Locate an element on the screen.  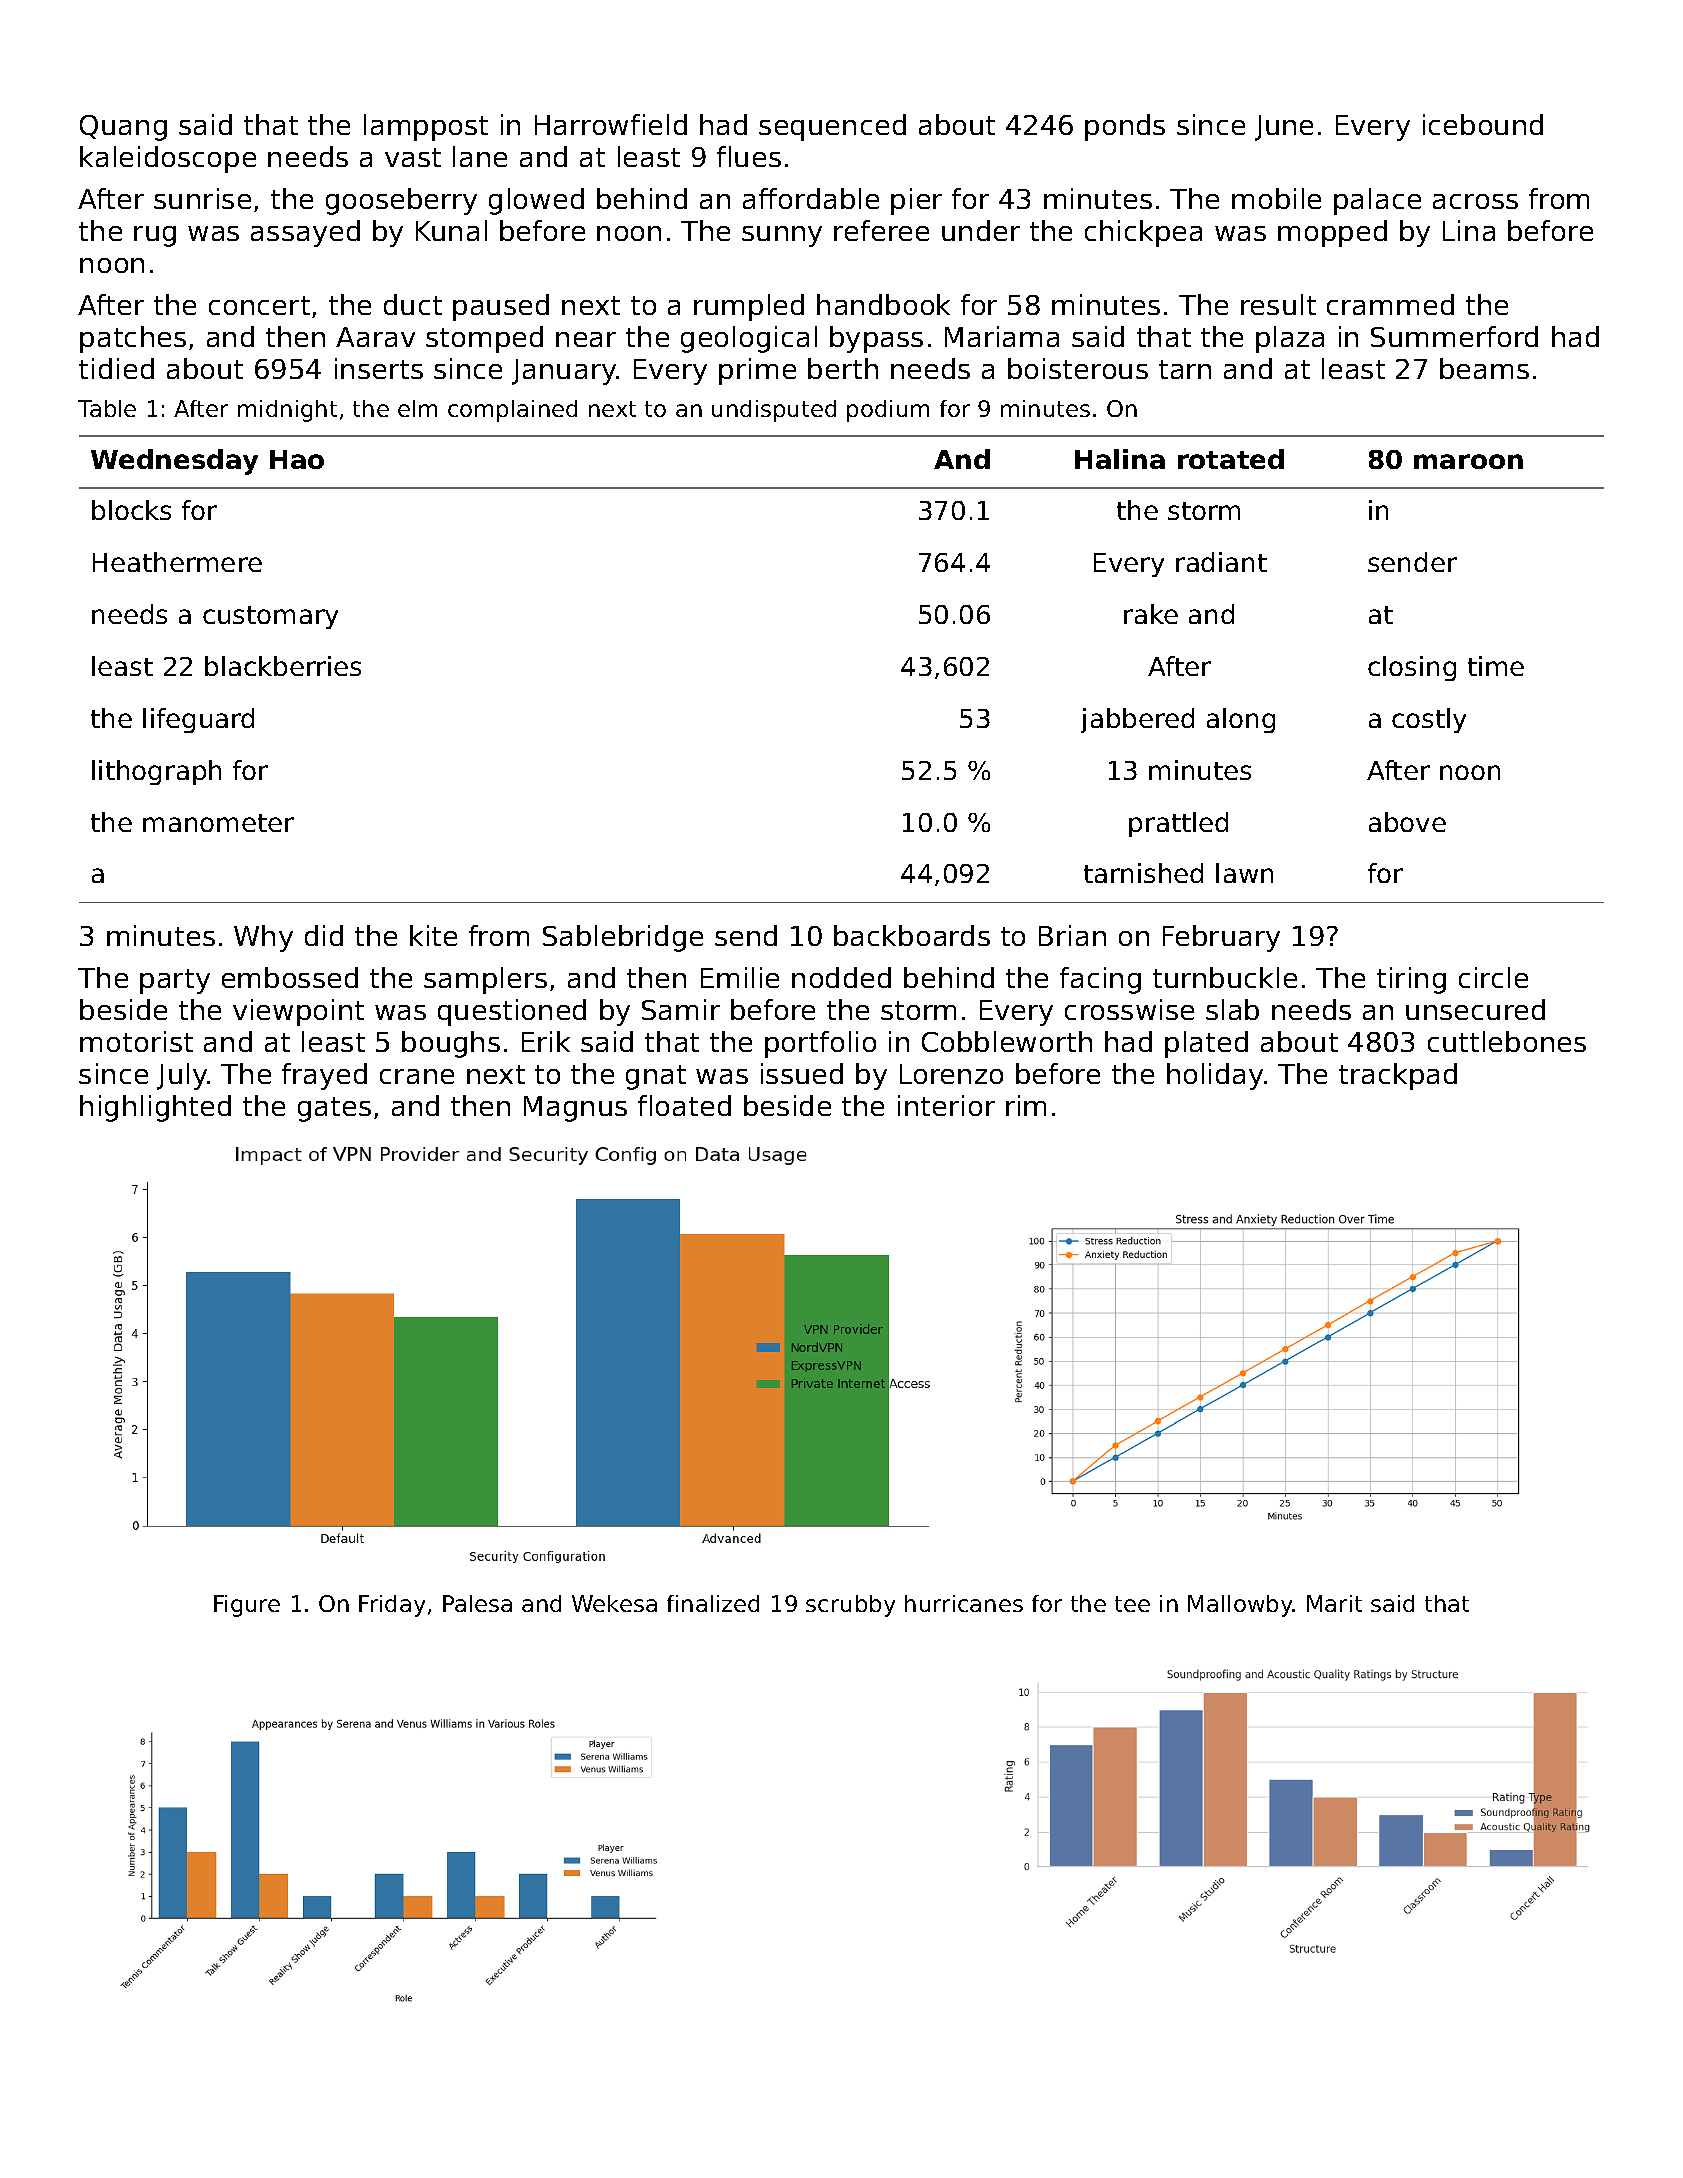
customary is located at coordinates (270, 617).
